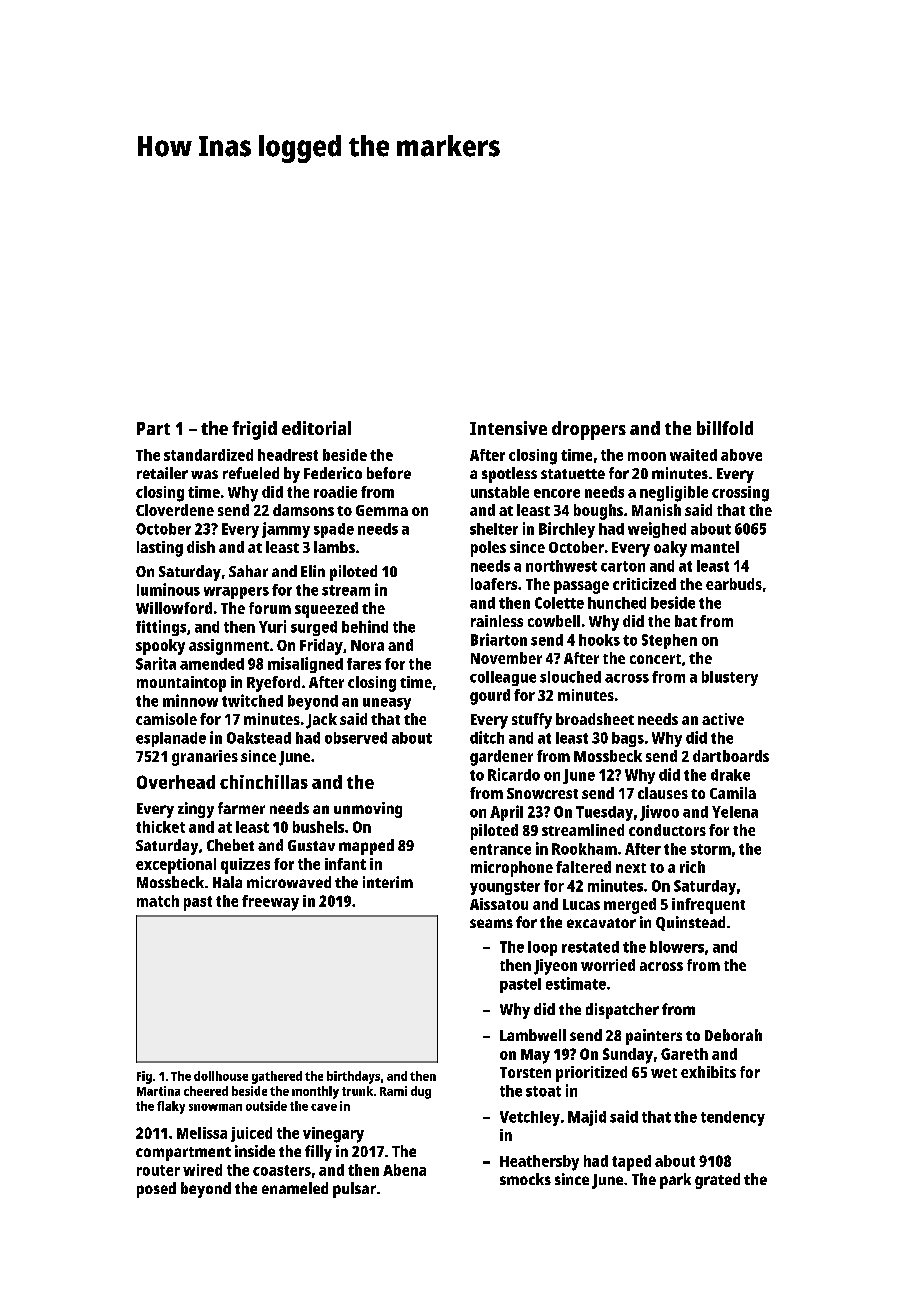 This screenshot has width=908, height=1316. I want to click on entrance, so click(500, 849).
